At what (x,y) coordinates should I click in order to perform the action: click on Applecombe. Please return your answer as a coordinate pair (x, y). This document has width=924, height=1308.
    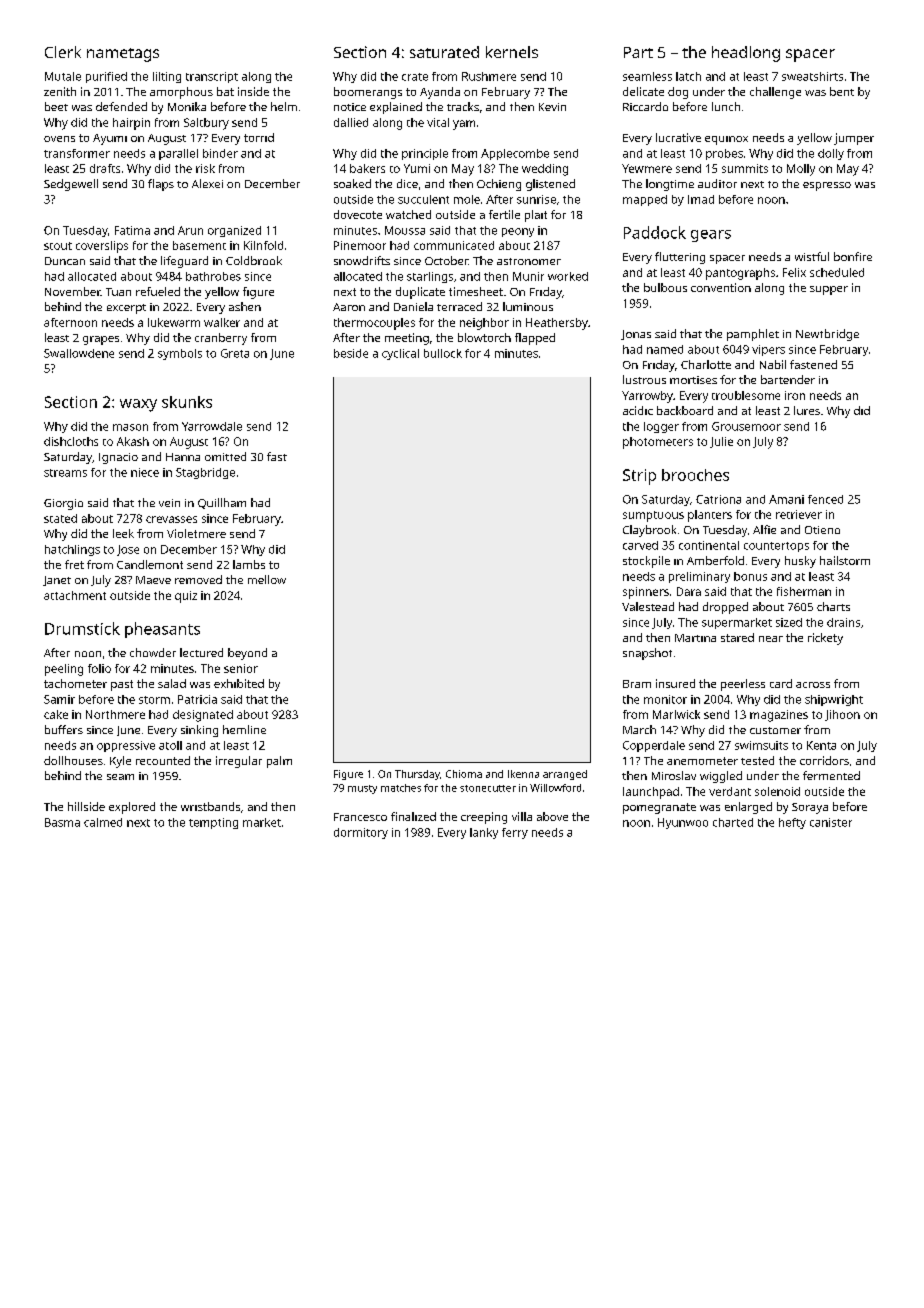
    Looking at the image, I should click on (515, 154).
